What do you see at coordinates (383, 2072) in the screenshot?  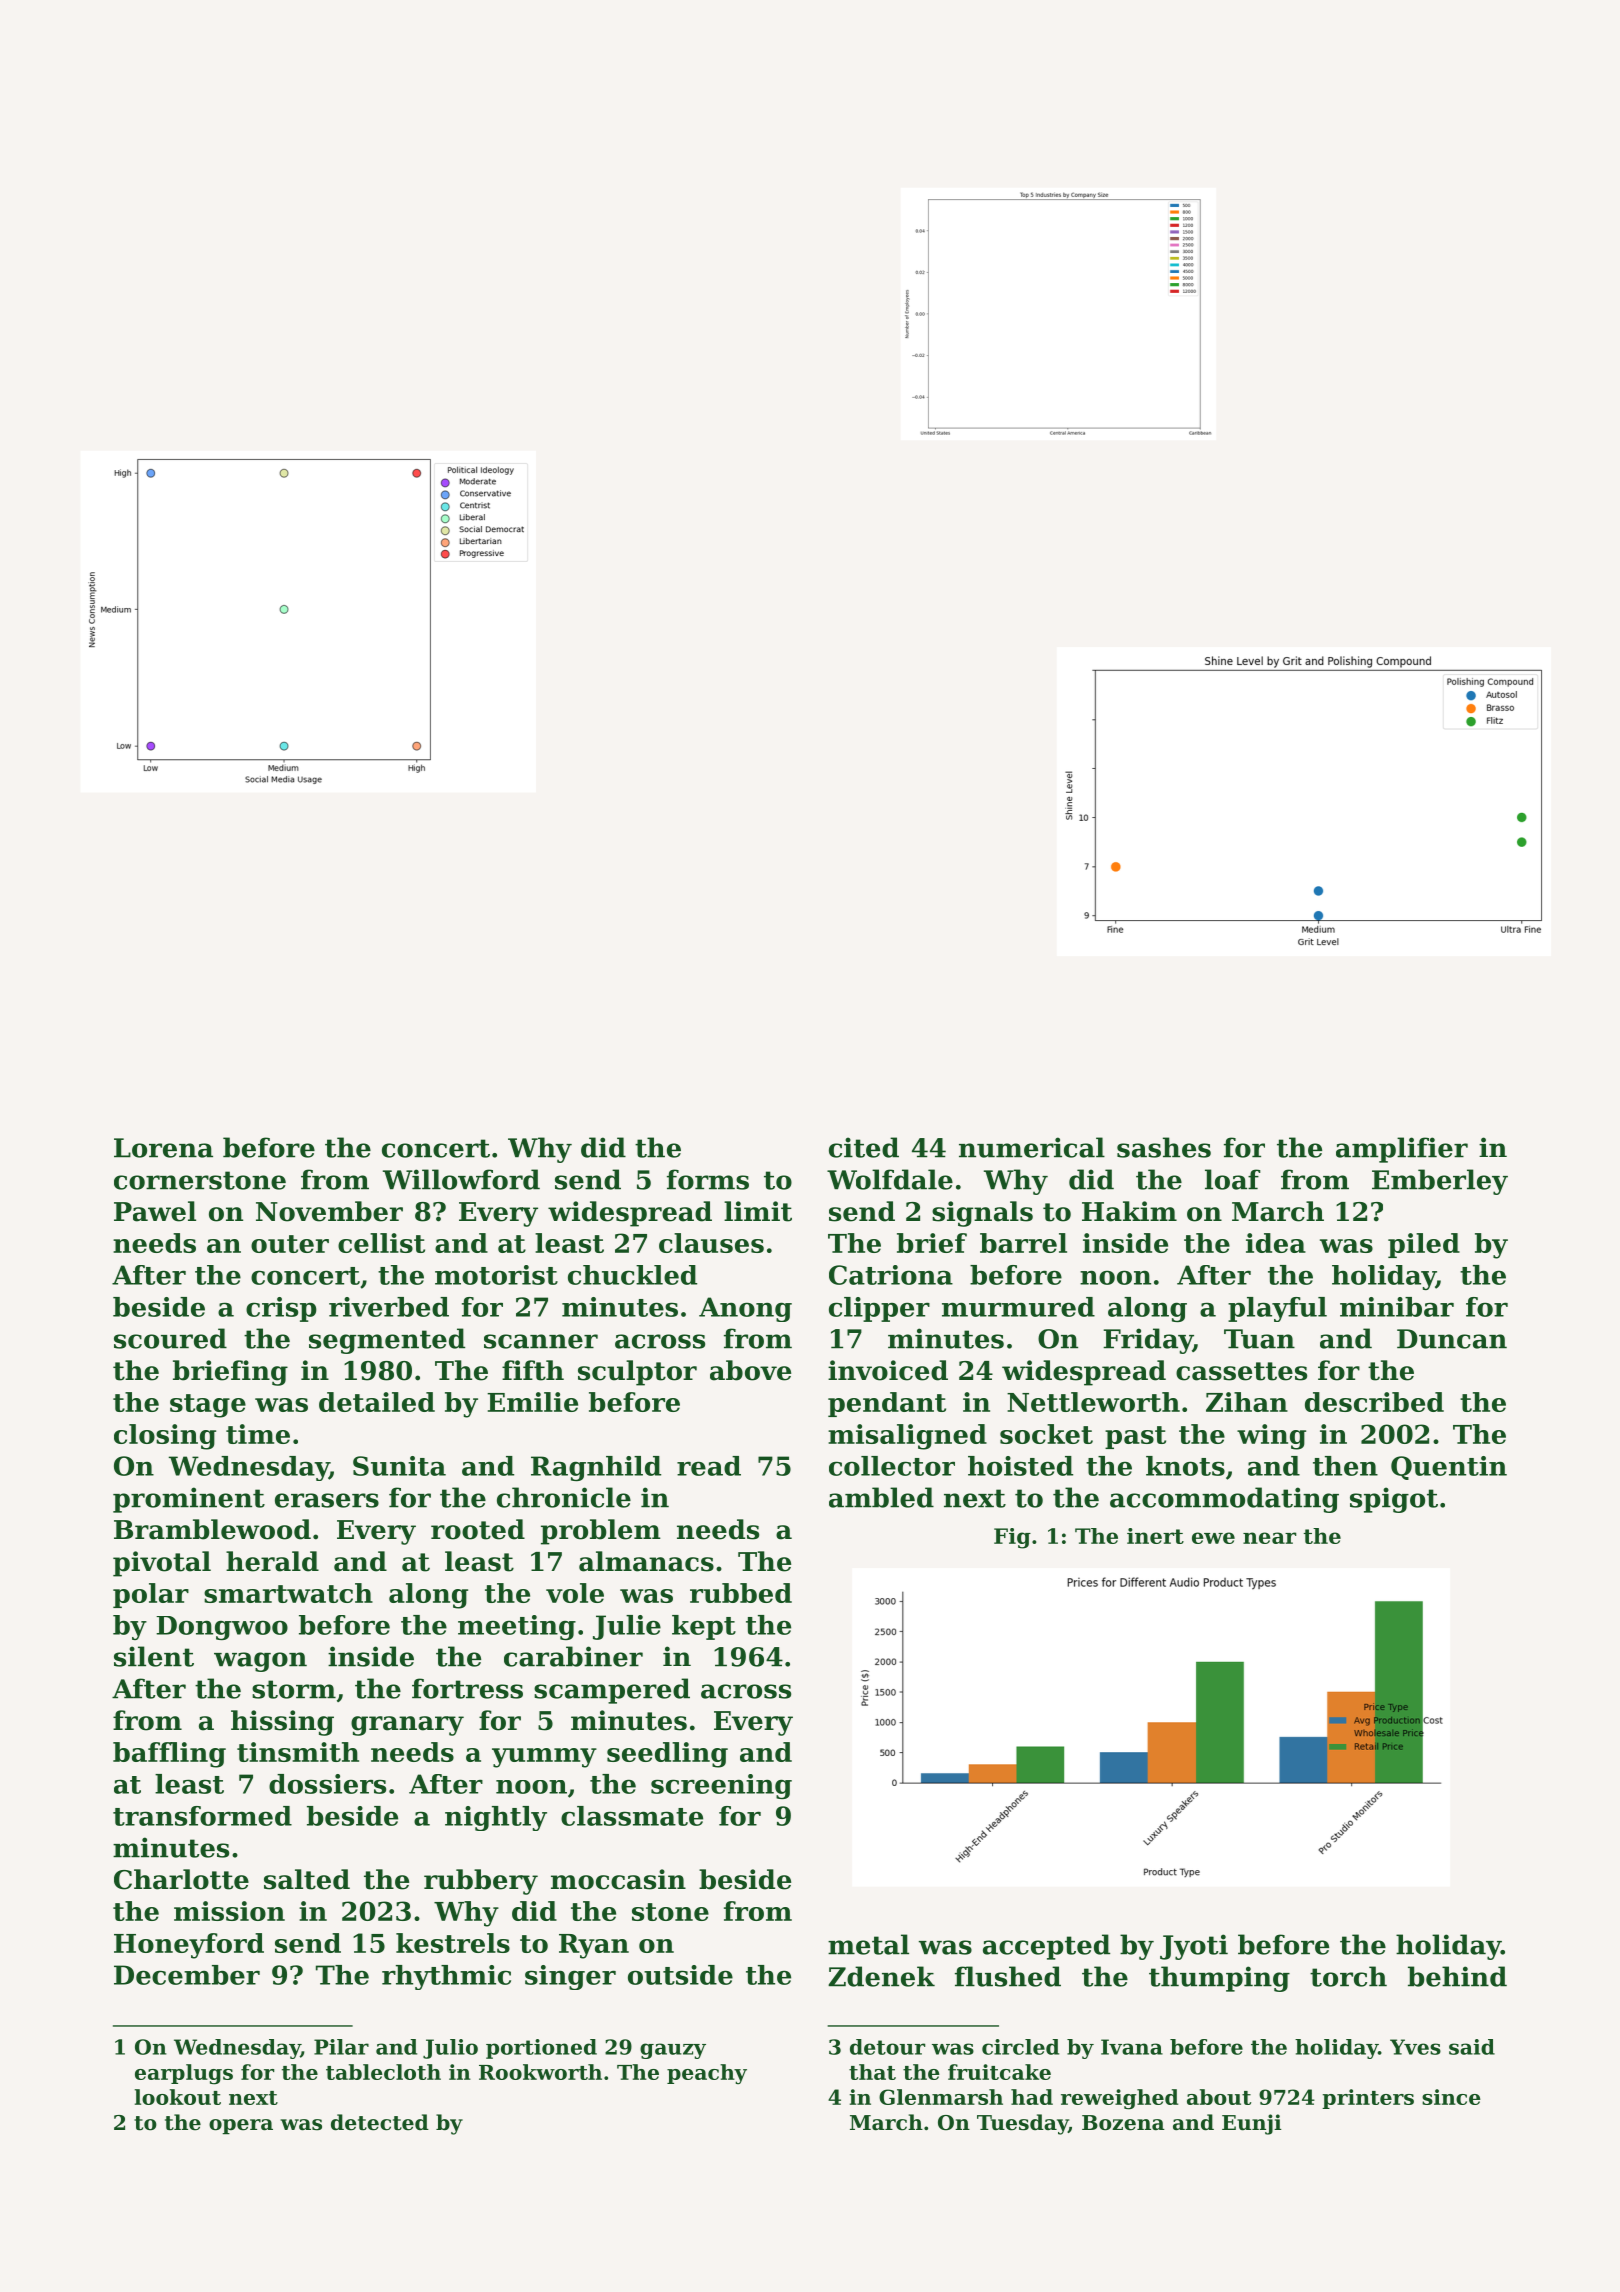 I see `tablecloth` at bounding box center [383, 2072].
